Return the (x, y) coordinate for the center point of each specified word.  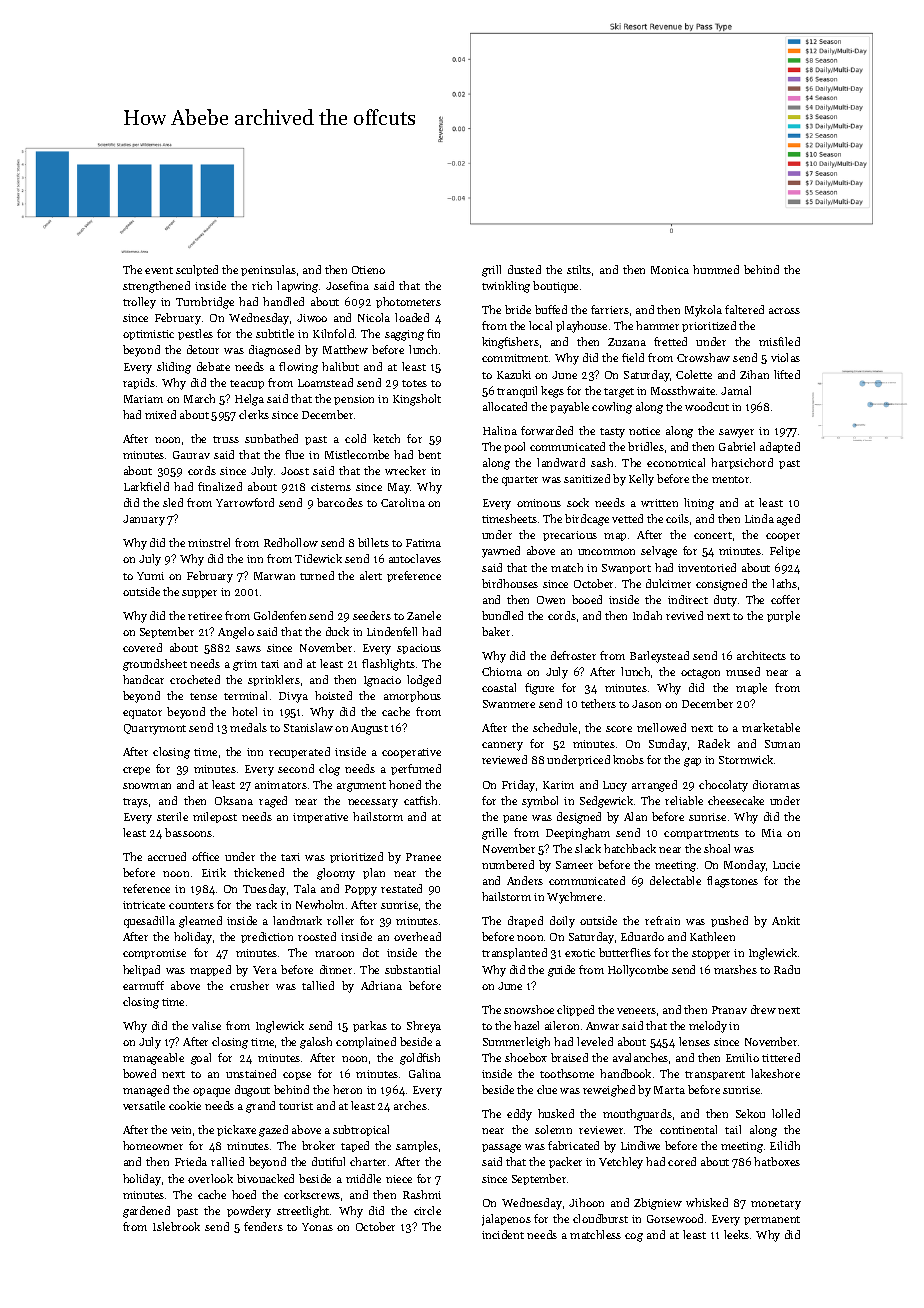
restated (401, 888)
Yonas (317, 1227)
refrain (662, 920)
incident (503, 1234)
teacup (247, 384)
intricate (144, 905)
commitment (515, 358)
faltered (744, 309)
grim (245, 665)
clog (329, 770)
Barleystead (659, 657)
